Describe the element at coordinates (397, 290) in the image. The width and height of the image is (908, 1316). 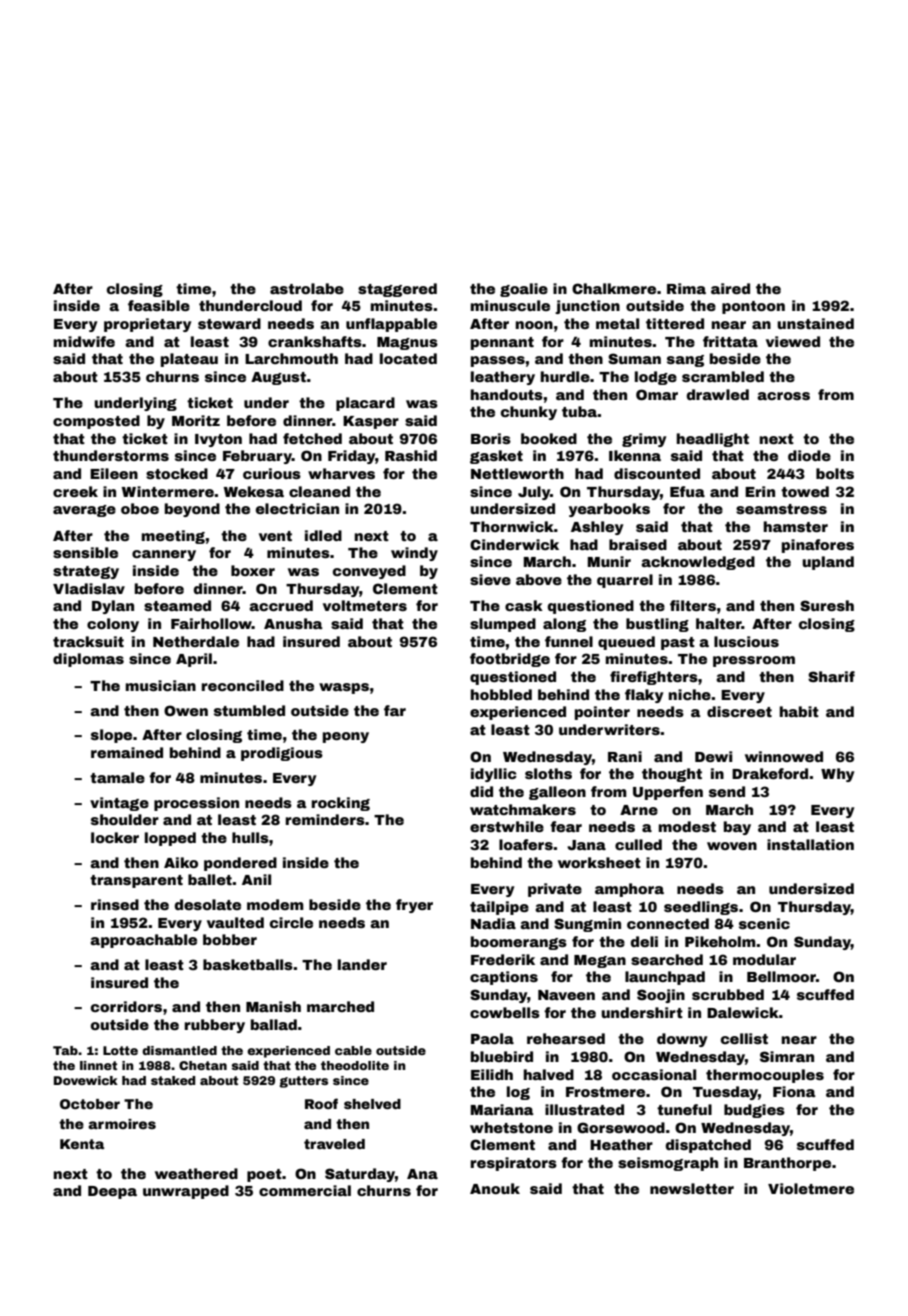
I see `staggered` at that location.
